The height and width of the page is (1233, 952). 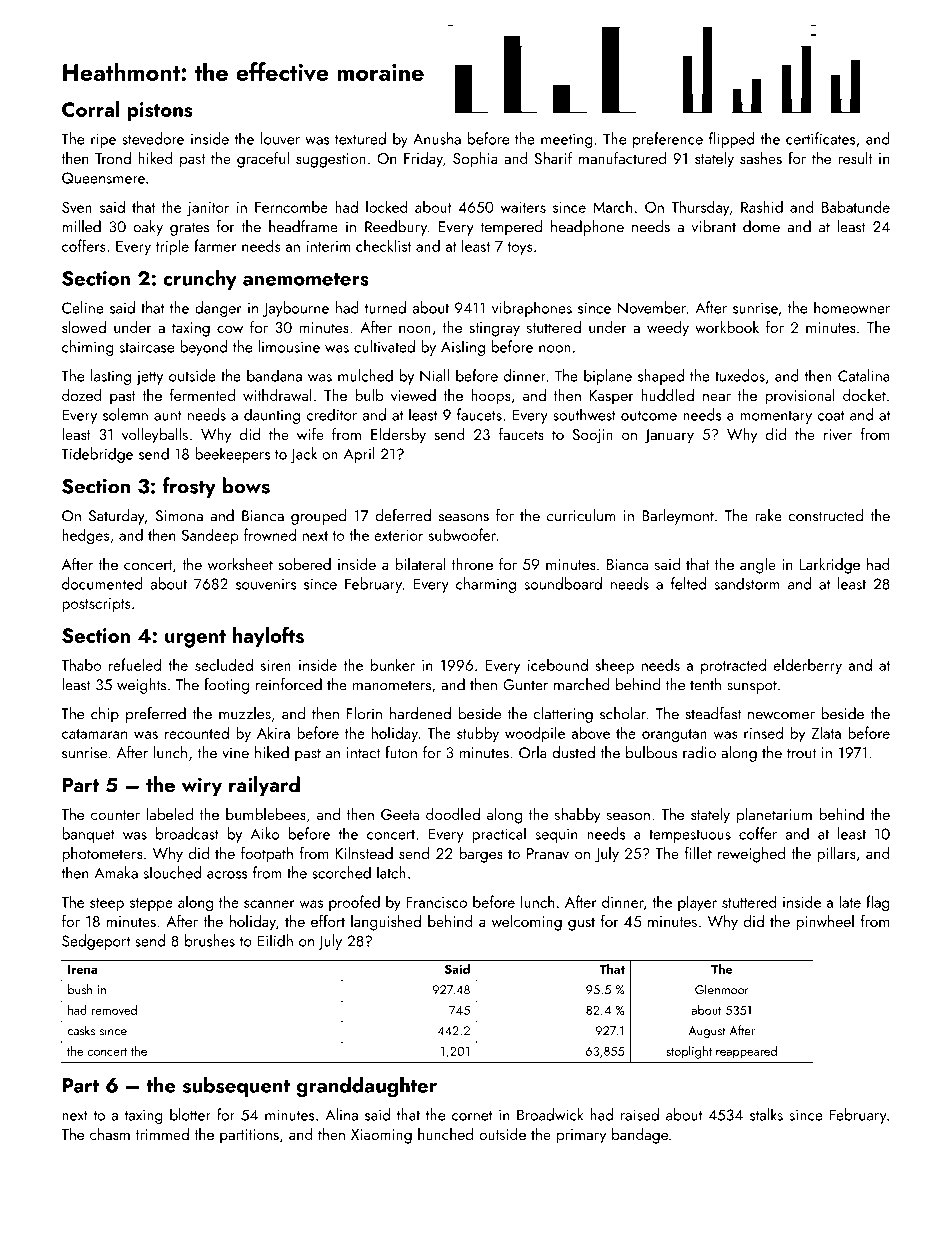 I want to click on subwoofer, so click(x=462, y=534).
